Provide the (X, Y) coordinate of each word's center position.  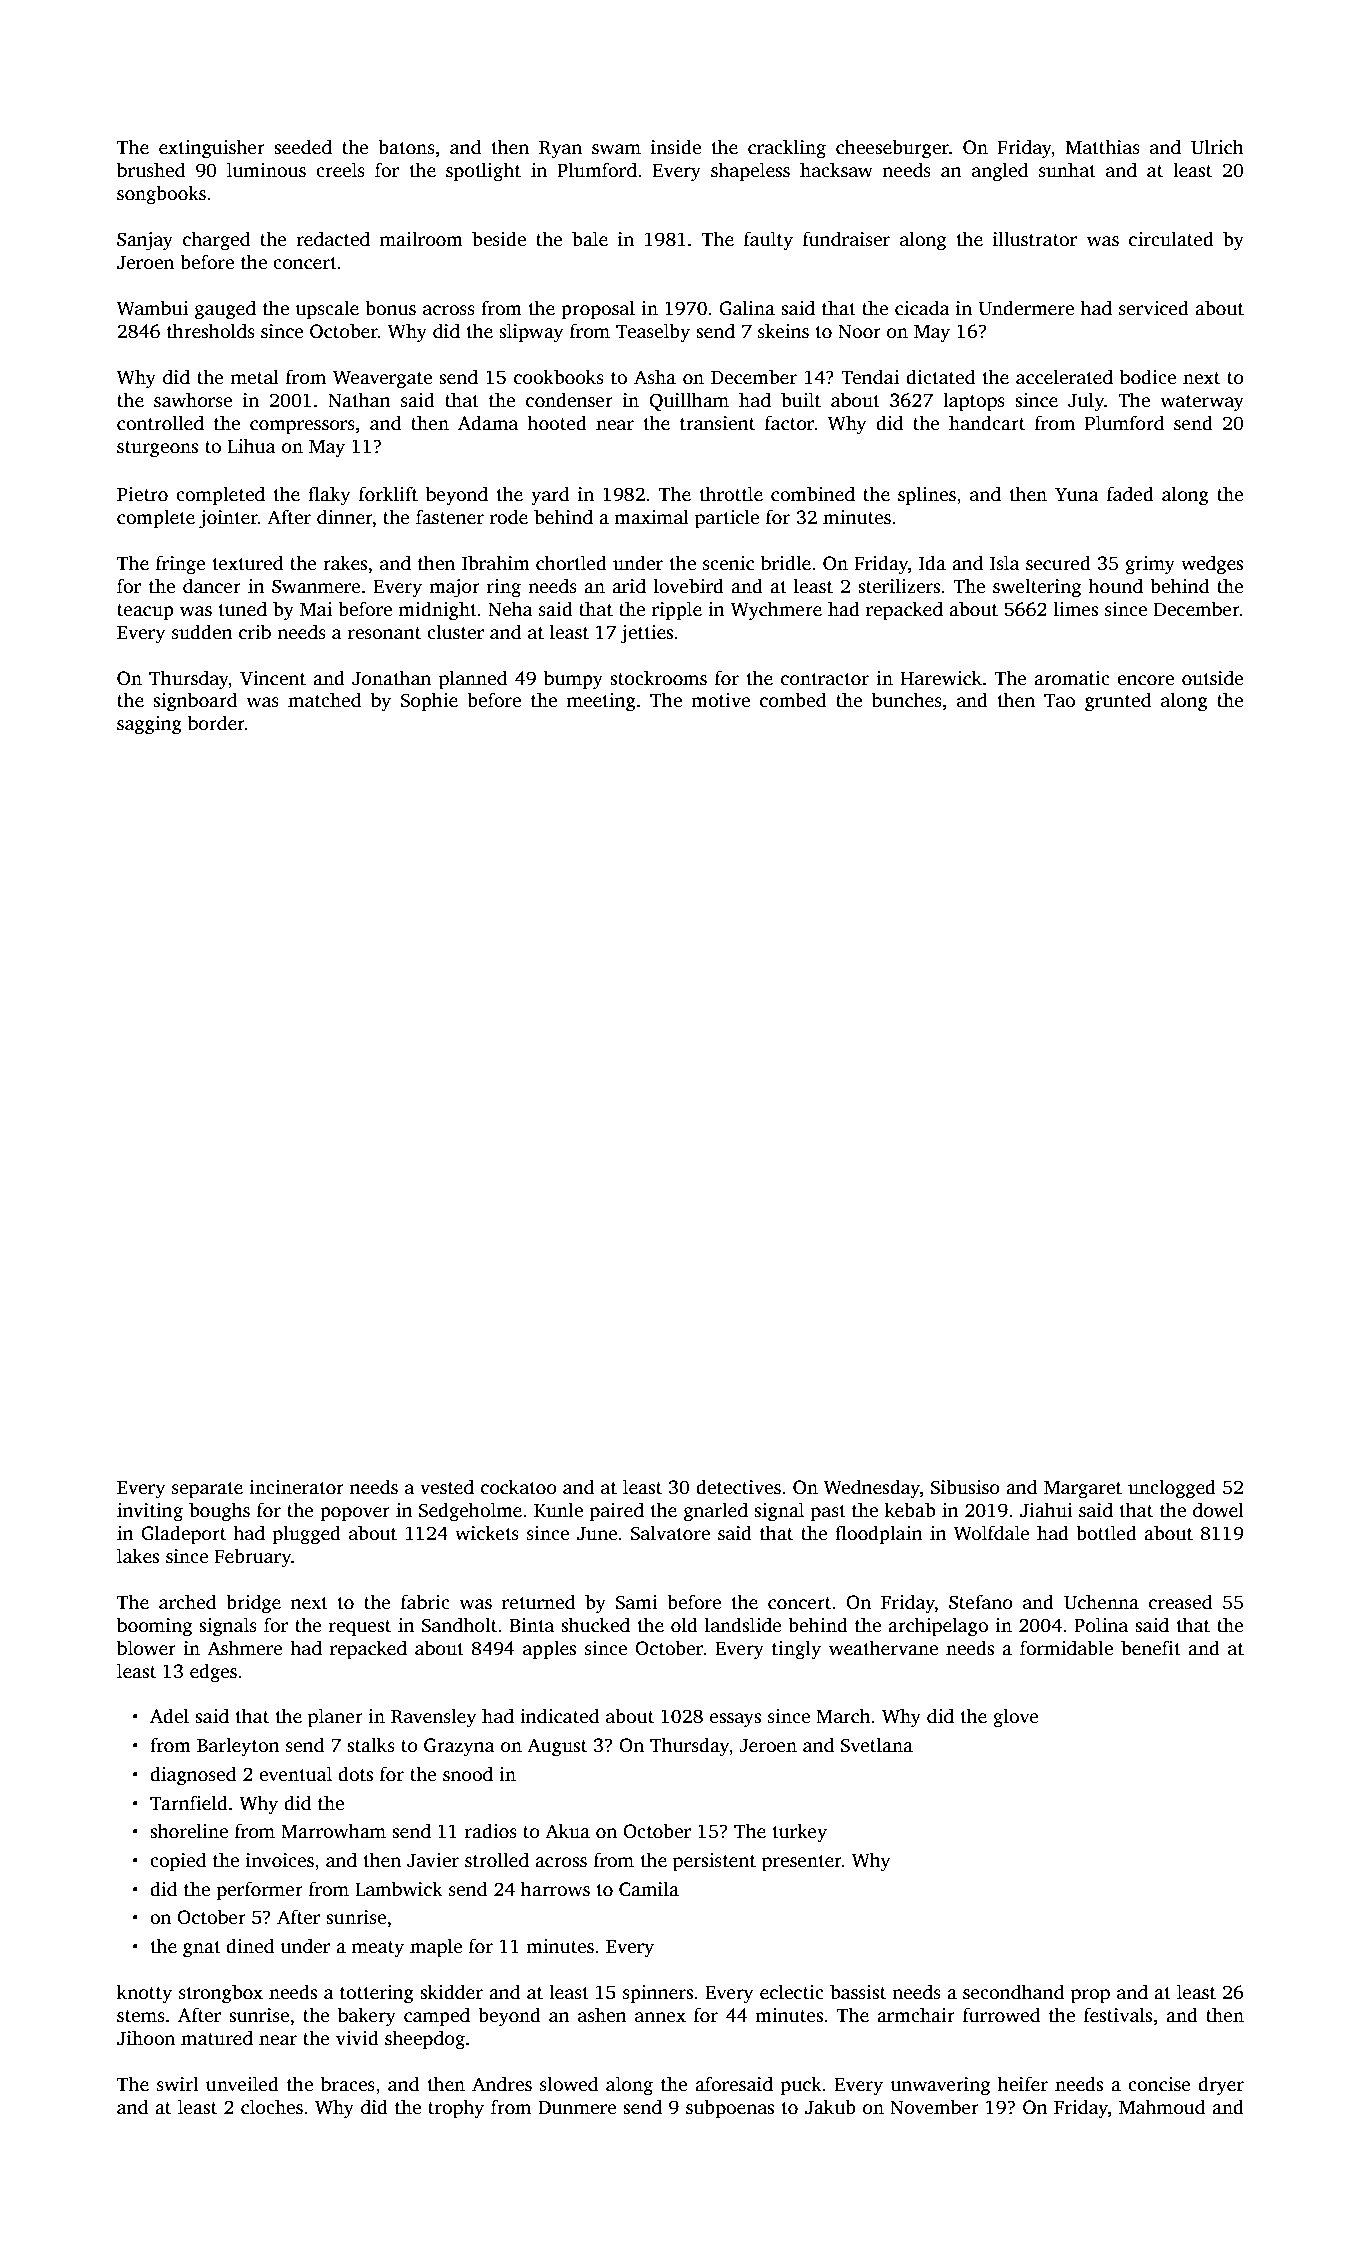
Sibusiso (965, 1487)
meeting (601, 702)
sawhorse (193, 400)
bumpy (573, 680)
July (1086, 402)
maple (436, 1948)
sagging (149, 725)
